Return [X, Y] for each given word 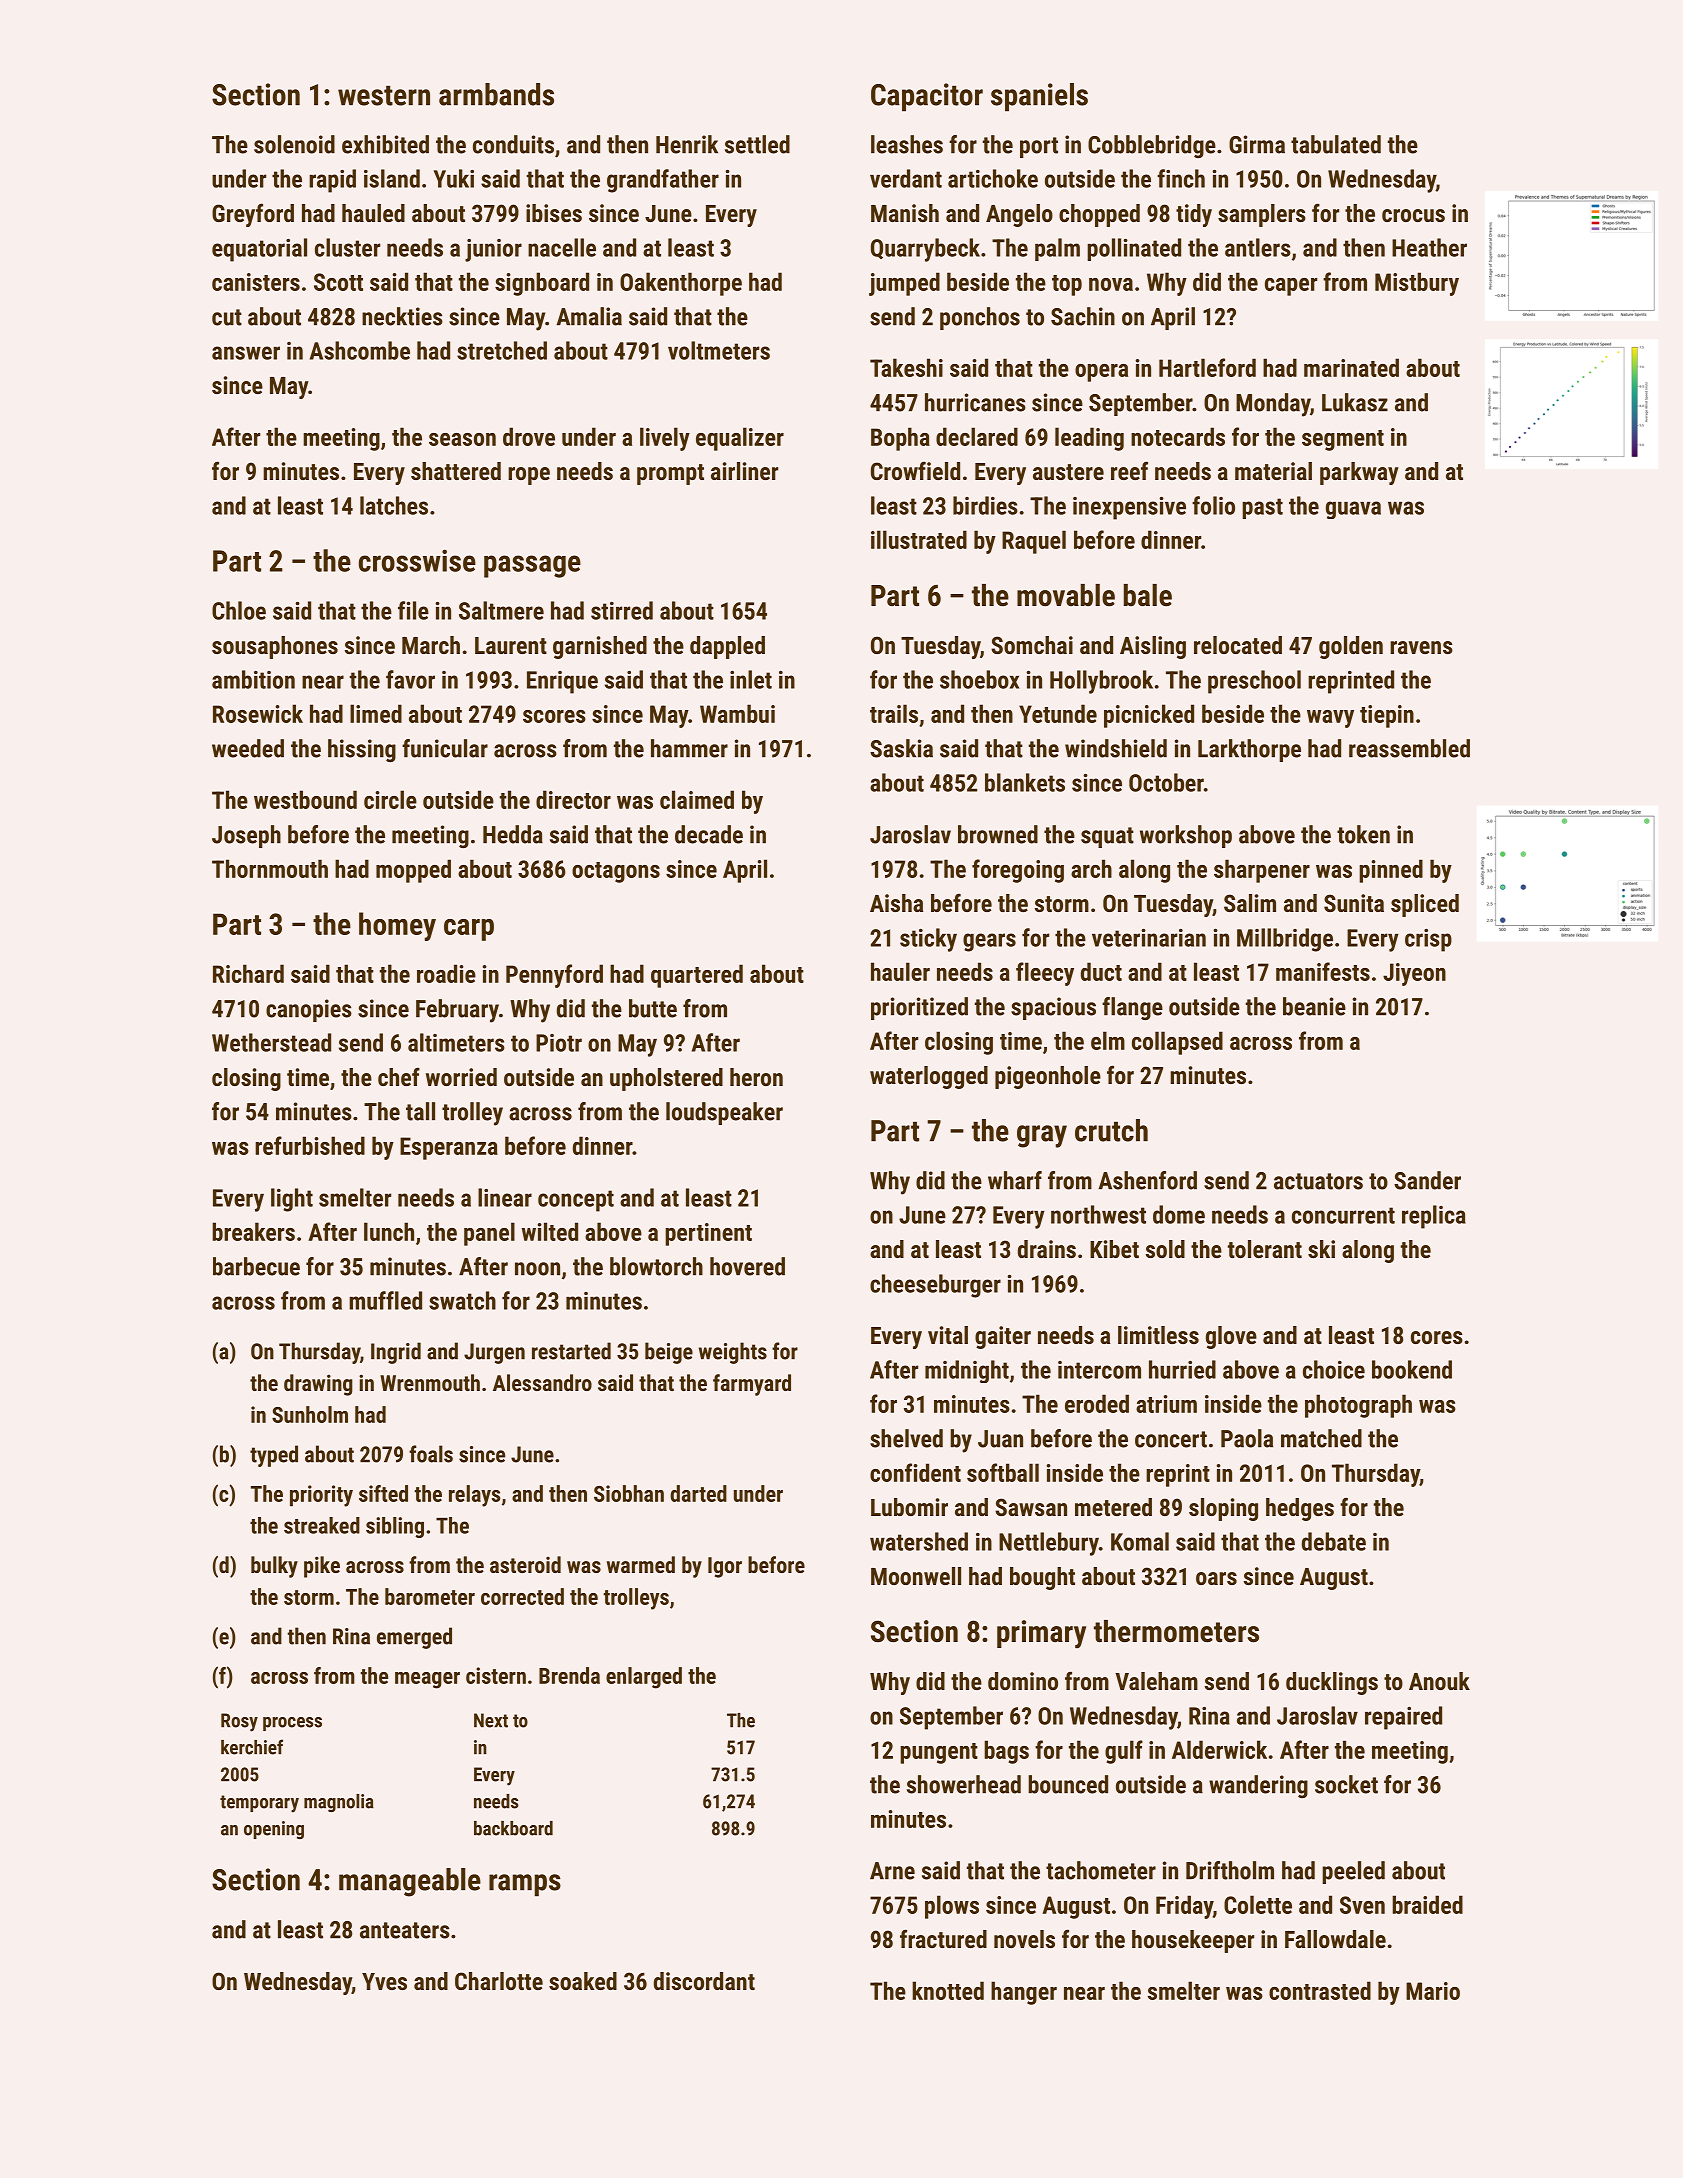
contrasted [1320, 1990]
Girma [1257, 144]
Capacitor [927, 97]
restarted [571, 1351]
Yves [384, 1981]
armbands [496, 94]
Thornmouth [270, 868]
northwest [1098, 1214]
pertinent [708, 1234]
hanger [1024, 1993]
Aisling [1153, 647]
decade [709, 834]
